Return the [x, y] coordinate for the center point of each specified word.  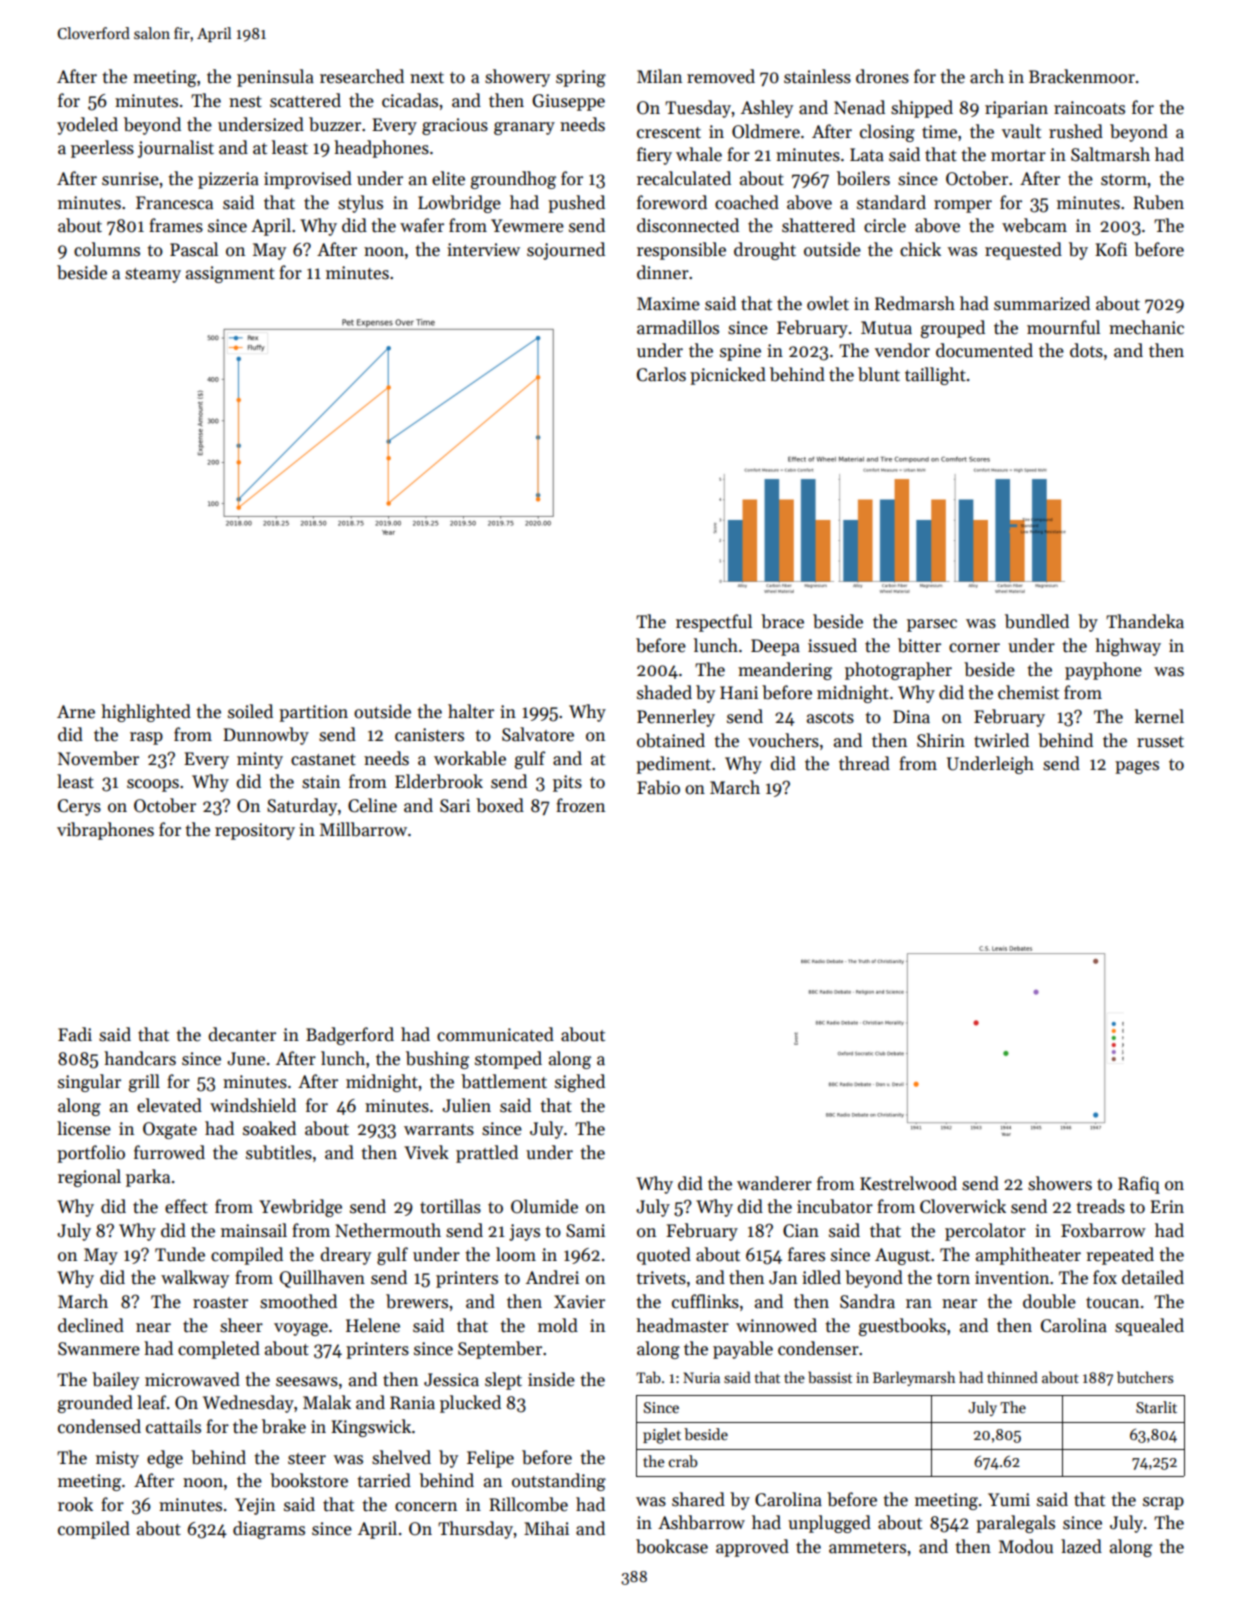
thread [864, 763]
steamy [153, 275]
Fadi [75, 1034]
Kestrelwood [908, 1183]
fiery [654, 156]
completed [219, 1350]
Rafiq [1139, 1185]
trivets [661, 1278]
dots [1086, 350]
